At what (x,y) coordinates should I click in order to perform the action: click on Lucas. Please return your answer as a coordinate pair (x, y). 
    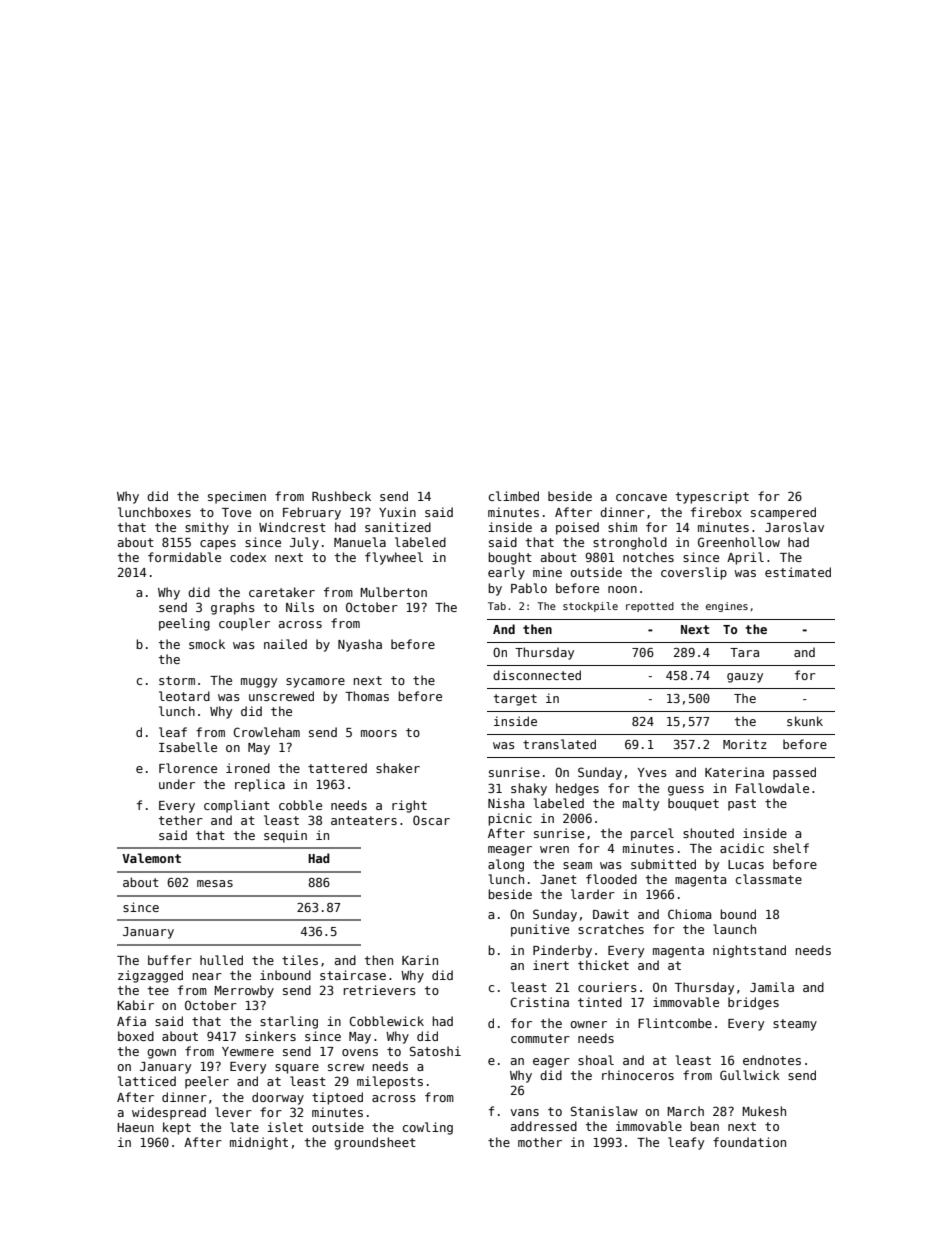
    Looking at the image, I should click on (746, 864).
